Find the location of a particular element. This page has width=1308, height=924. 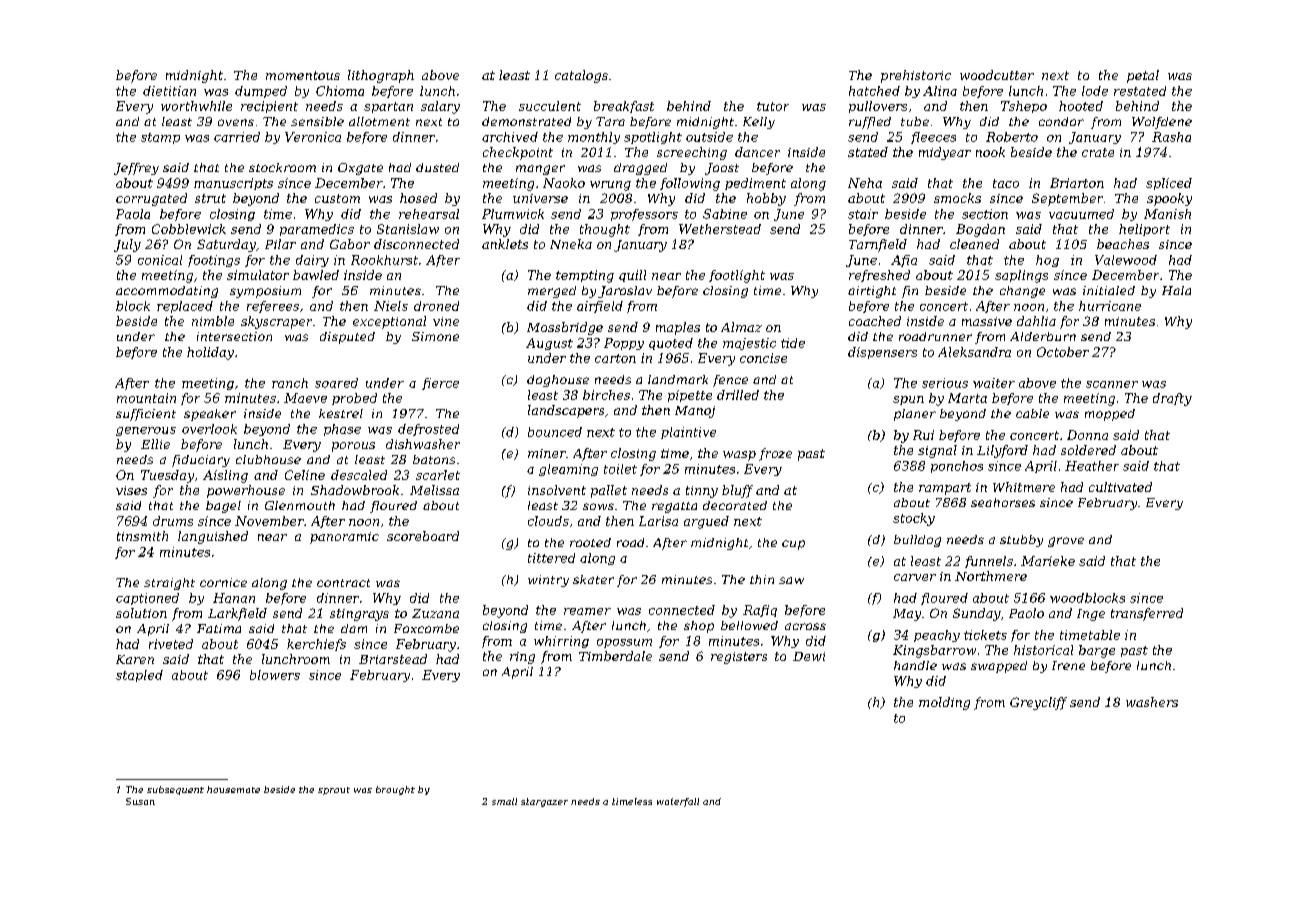

scoreboard is located at coordinates (423, 536).
